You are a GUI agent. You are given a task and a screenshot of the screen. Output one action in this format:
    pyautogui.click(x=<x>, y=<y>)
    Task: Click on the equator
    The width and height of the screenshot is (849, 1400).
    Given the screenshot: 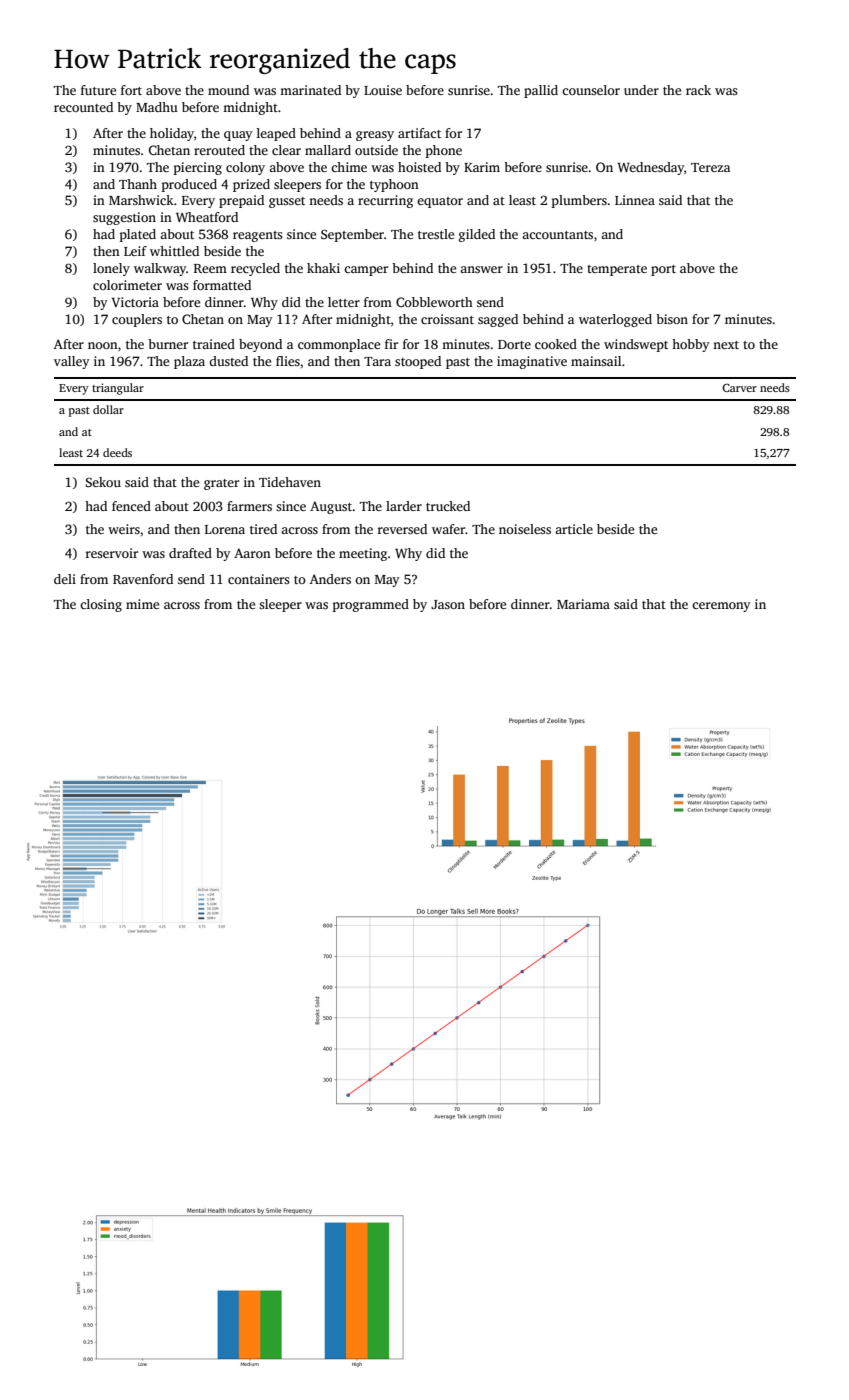 What is the action you would take?
    pyautogui.click(x=440, y=202)
